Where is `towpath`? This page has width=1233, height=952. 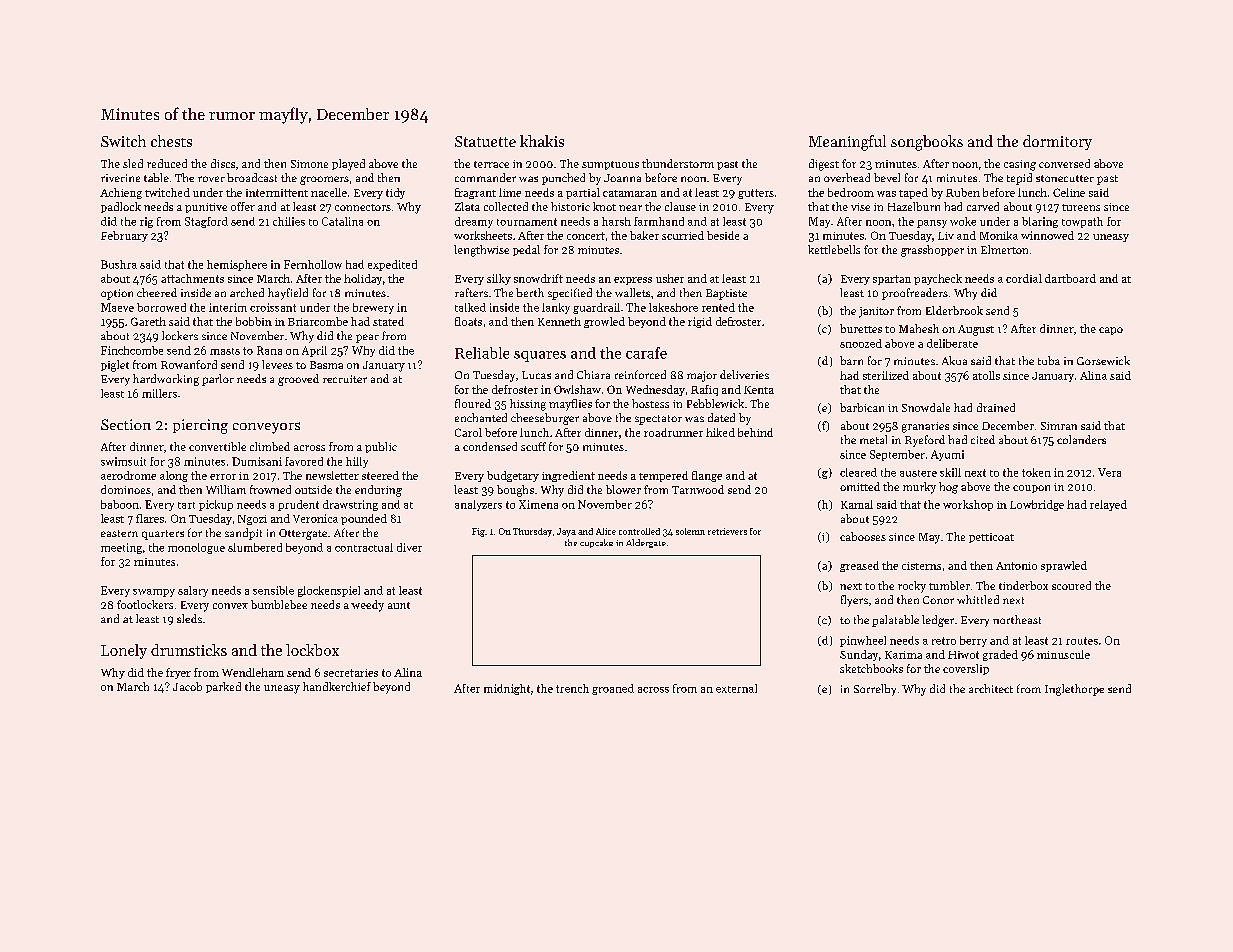
towpath is located at coordinates (1082, 222).
